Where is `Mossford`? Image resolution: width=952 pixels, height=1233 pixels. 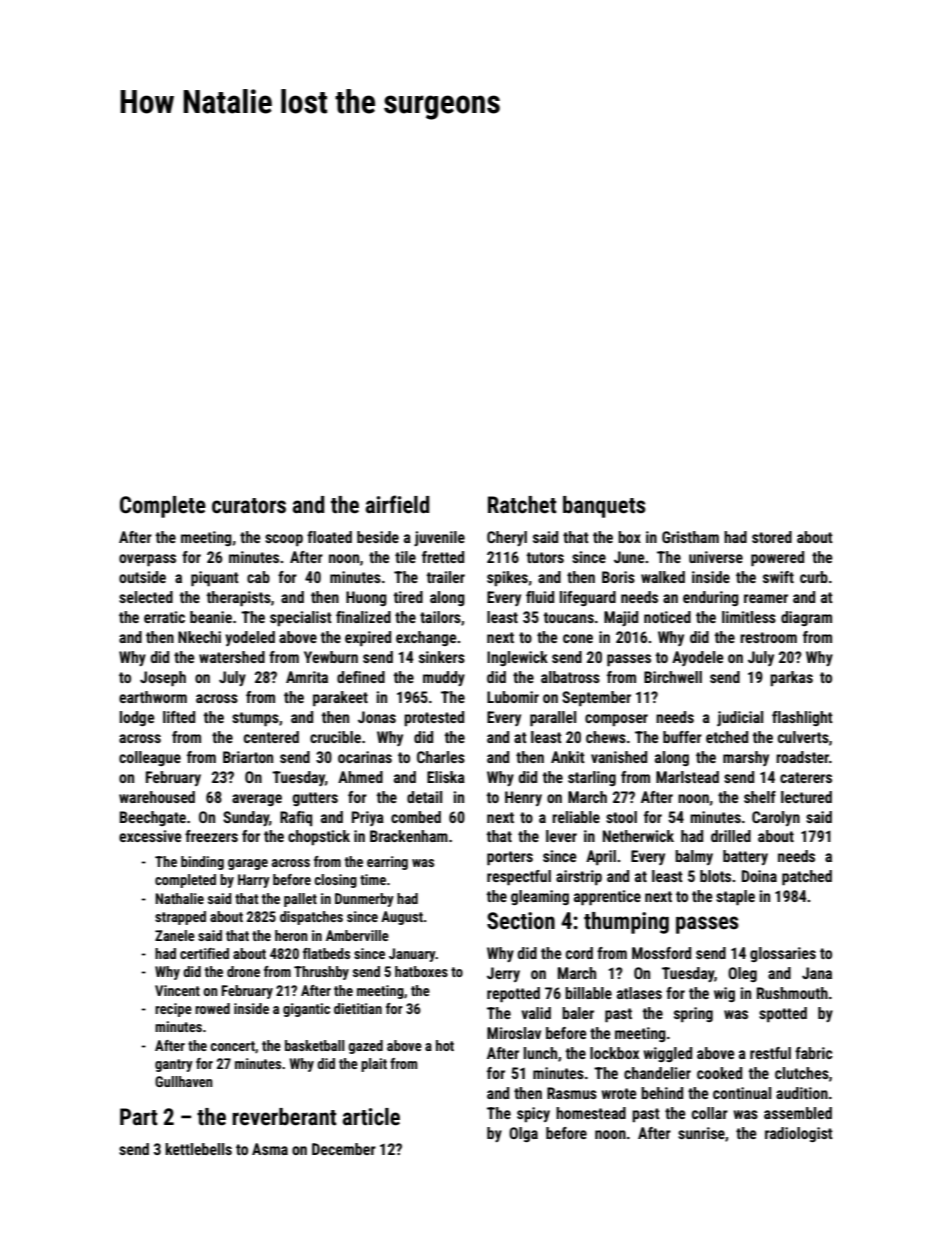
Mossford is located at coordinates (661, 953).
